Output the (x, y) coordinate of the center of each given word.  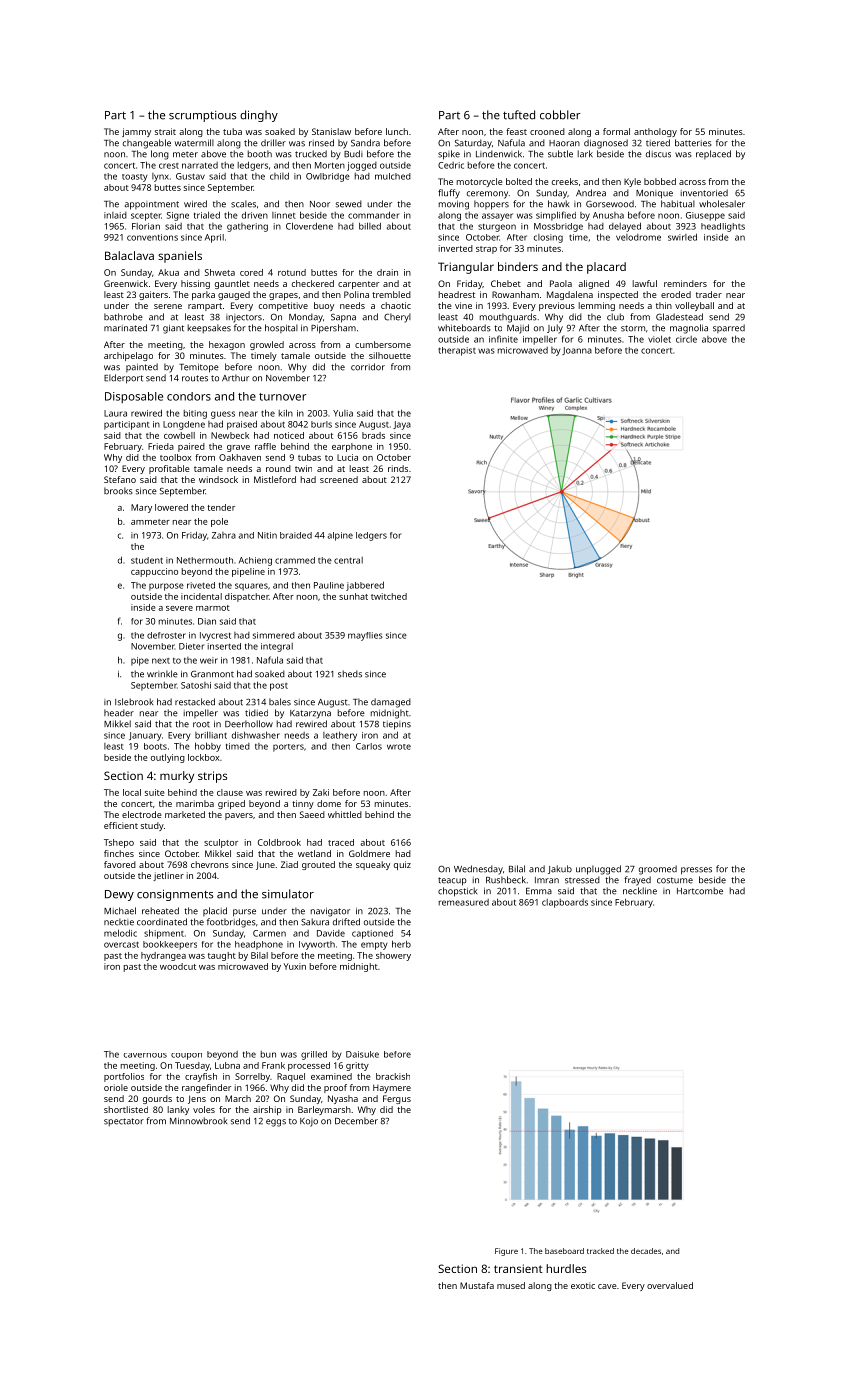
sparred (729, 328)
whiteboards (464, 328)
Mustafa (477, 1285)
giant (173, 329)
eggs (276, 1123)
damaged (391, 703)
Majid (518, 329)
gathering (247, 227)
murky (177, 777)
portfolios (124, 1077)
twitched (389, 596)
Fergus (397, 1099)
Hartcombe (700, 891)
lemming (597, 306)
